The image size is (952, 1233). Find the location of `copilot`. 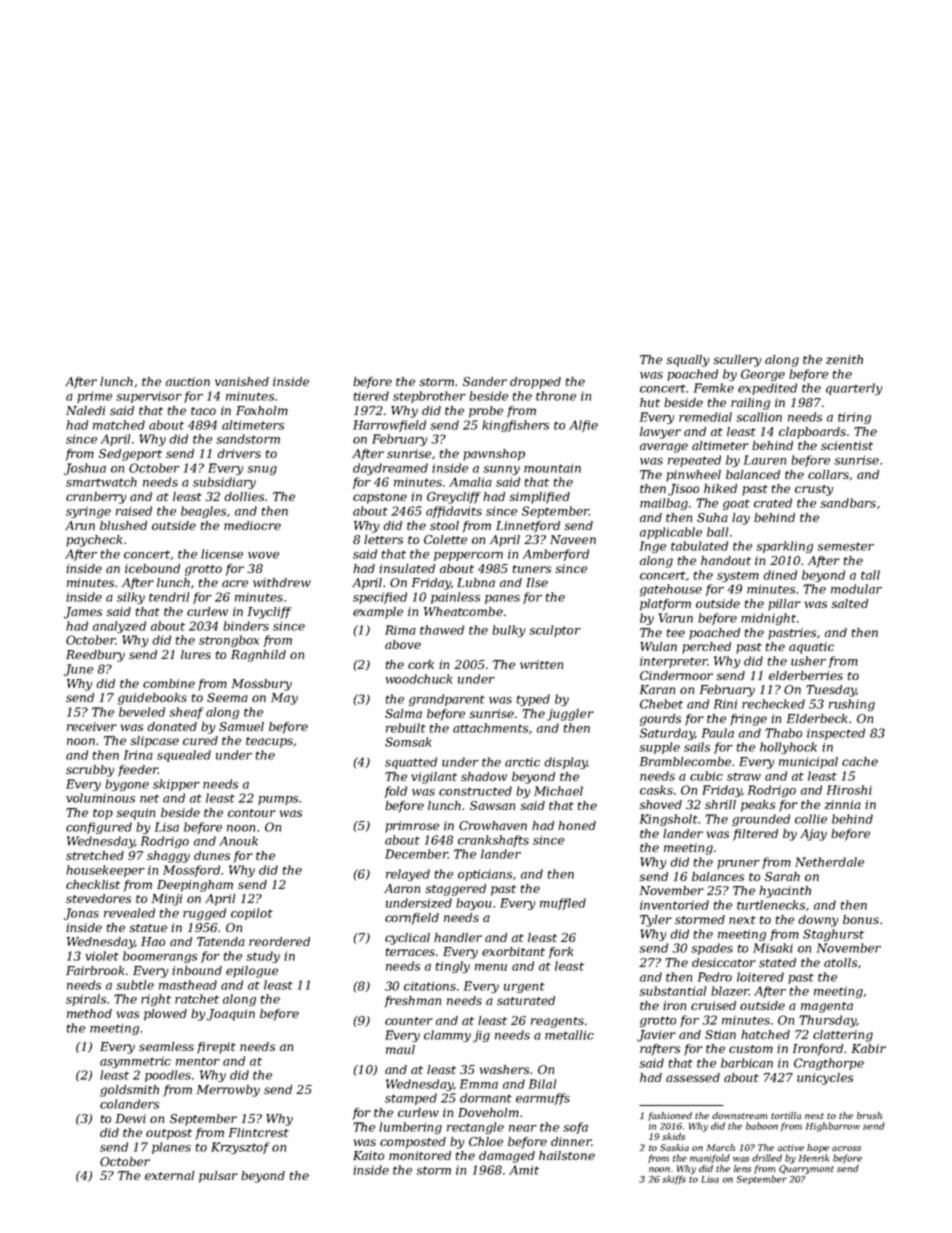

copilot is located at coordinates (252, 914).
